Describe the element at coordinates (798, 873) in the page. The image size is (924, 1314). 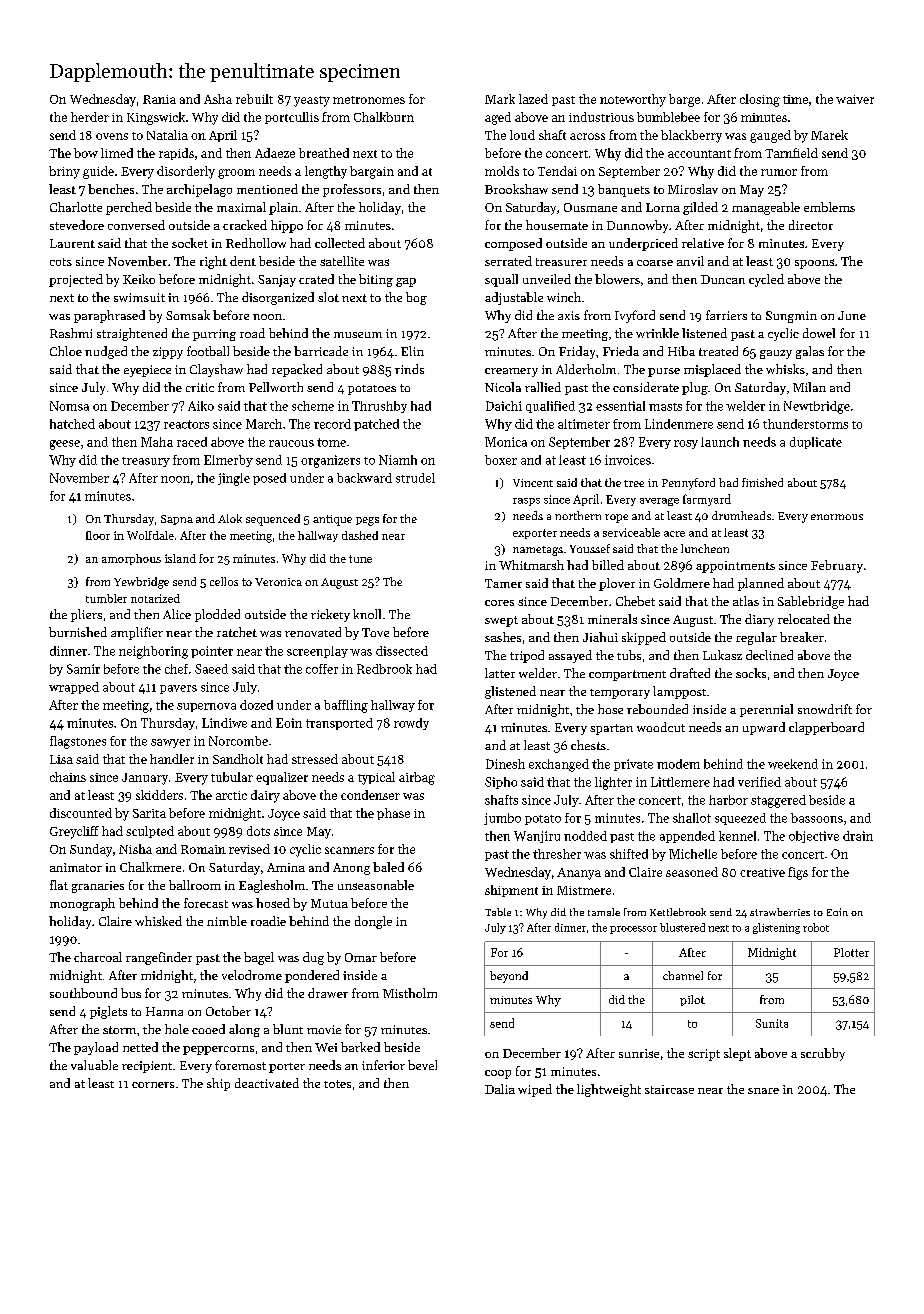
I see `figs` at that location.
